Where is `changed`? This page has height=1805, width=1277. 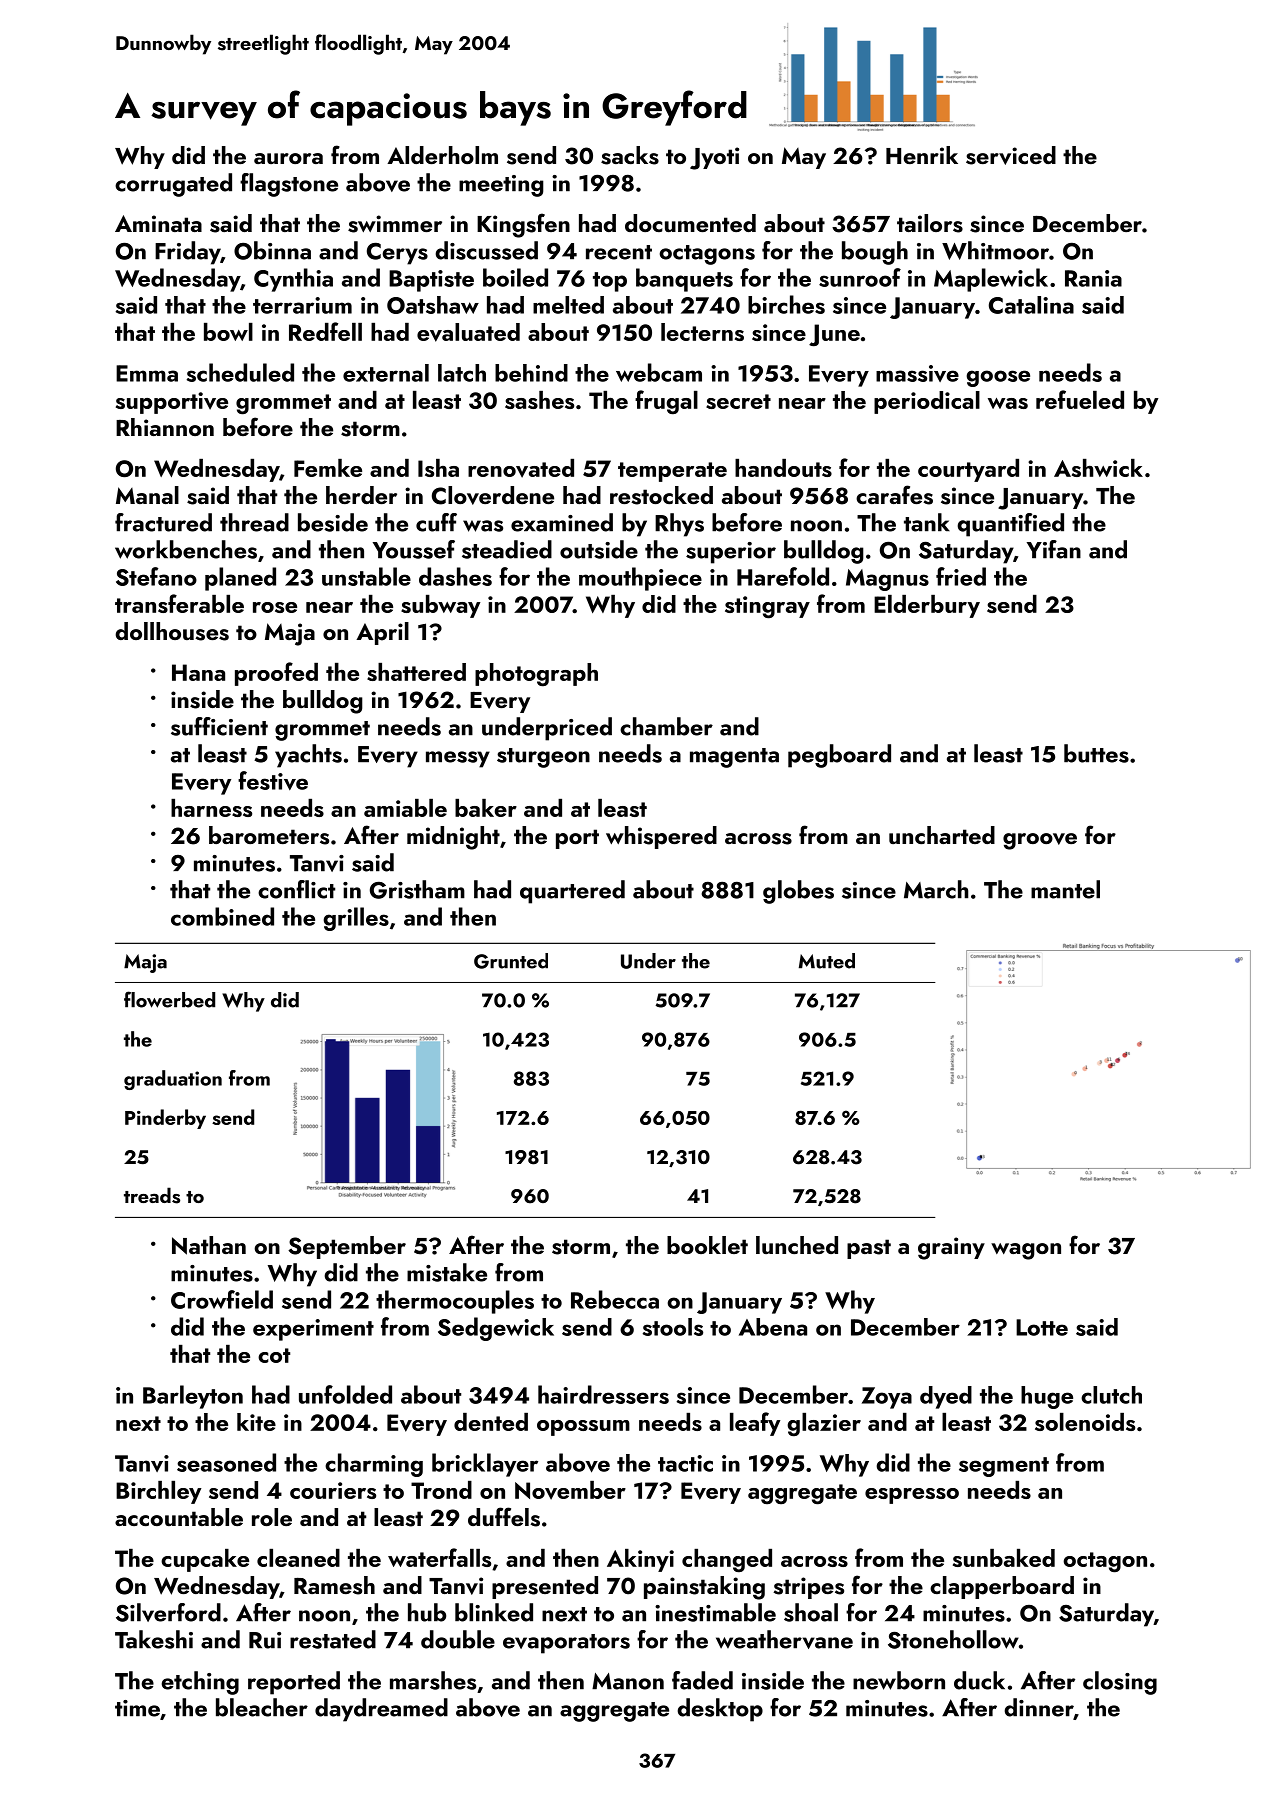
changed is located at coordinates (727, 1561).
